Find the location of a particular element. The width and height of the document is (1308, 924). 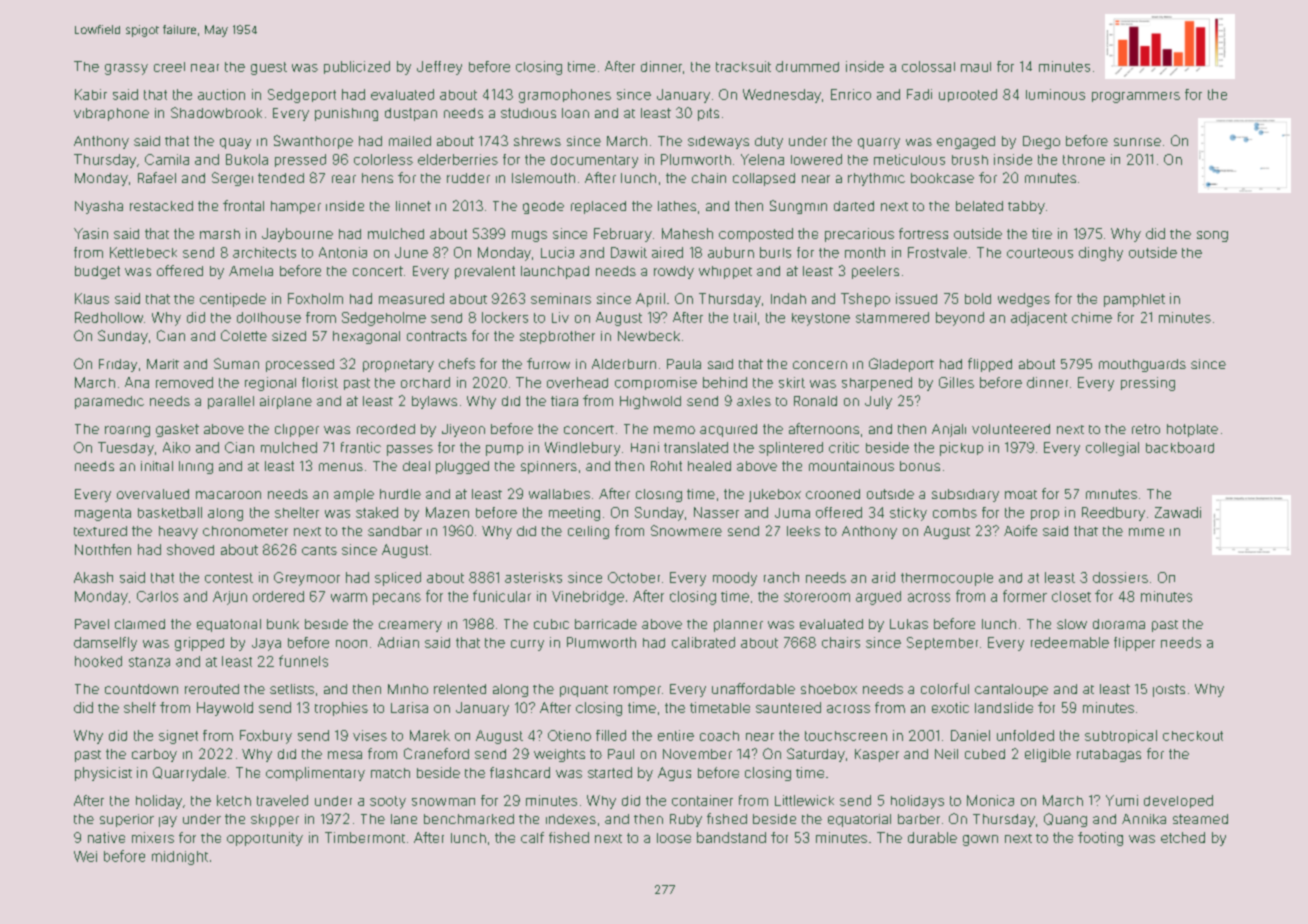

traveled is located at coordinates (282, 800).
